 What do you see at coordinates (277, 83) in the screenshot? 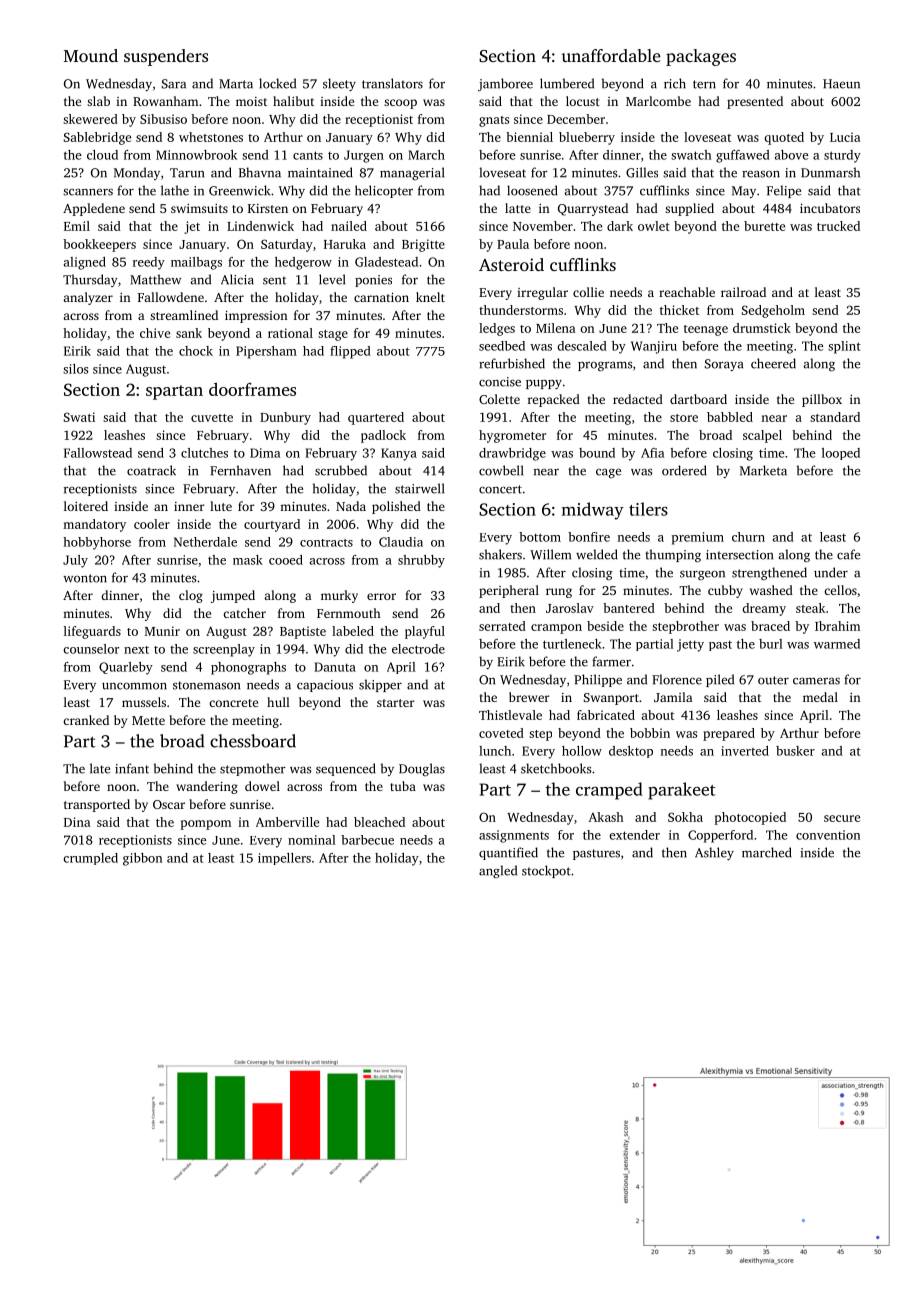
I see `locked` at bounding box center [277, 83].
